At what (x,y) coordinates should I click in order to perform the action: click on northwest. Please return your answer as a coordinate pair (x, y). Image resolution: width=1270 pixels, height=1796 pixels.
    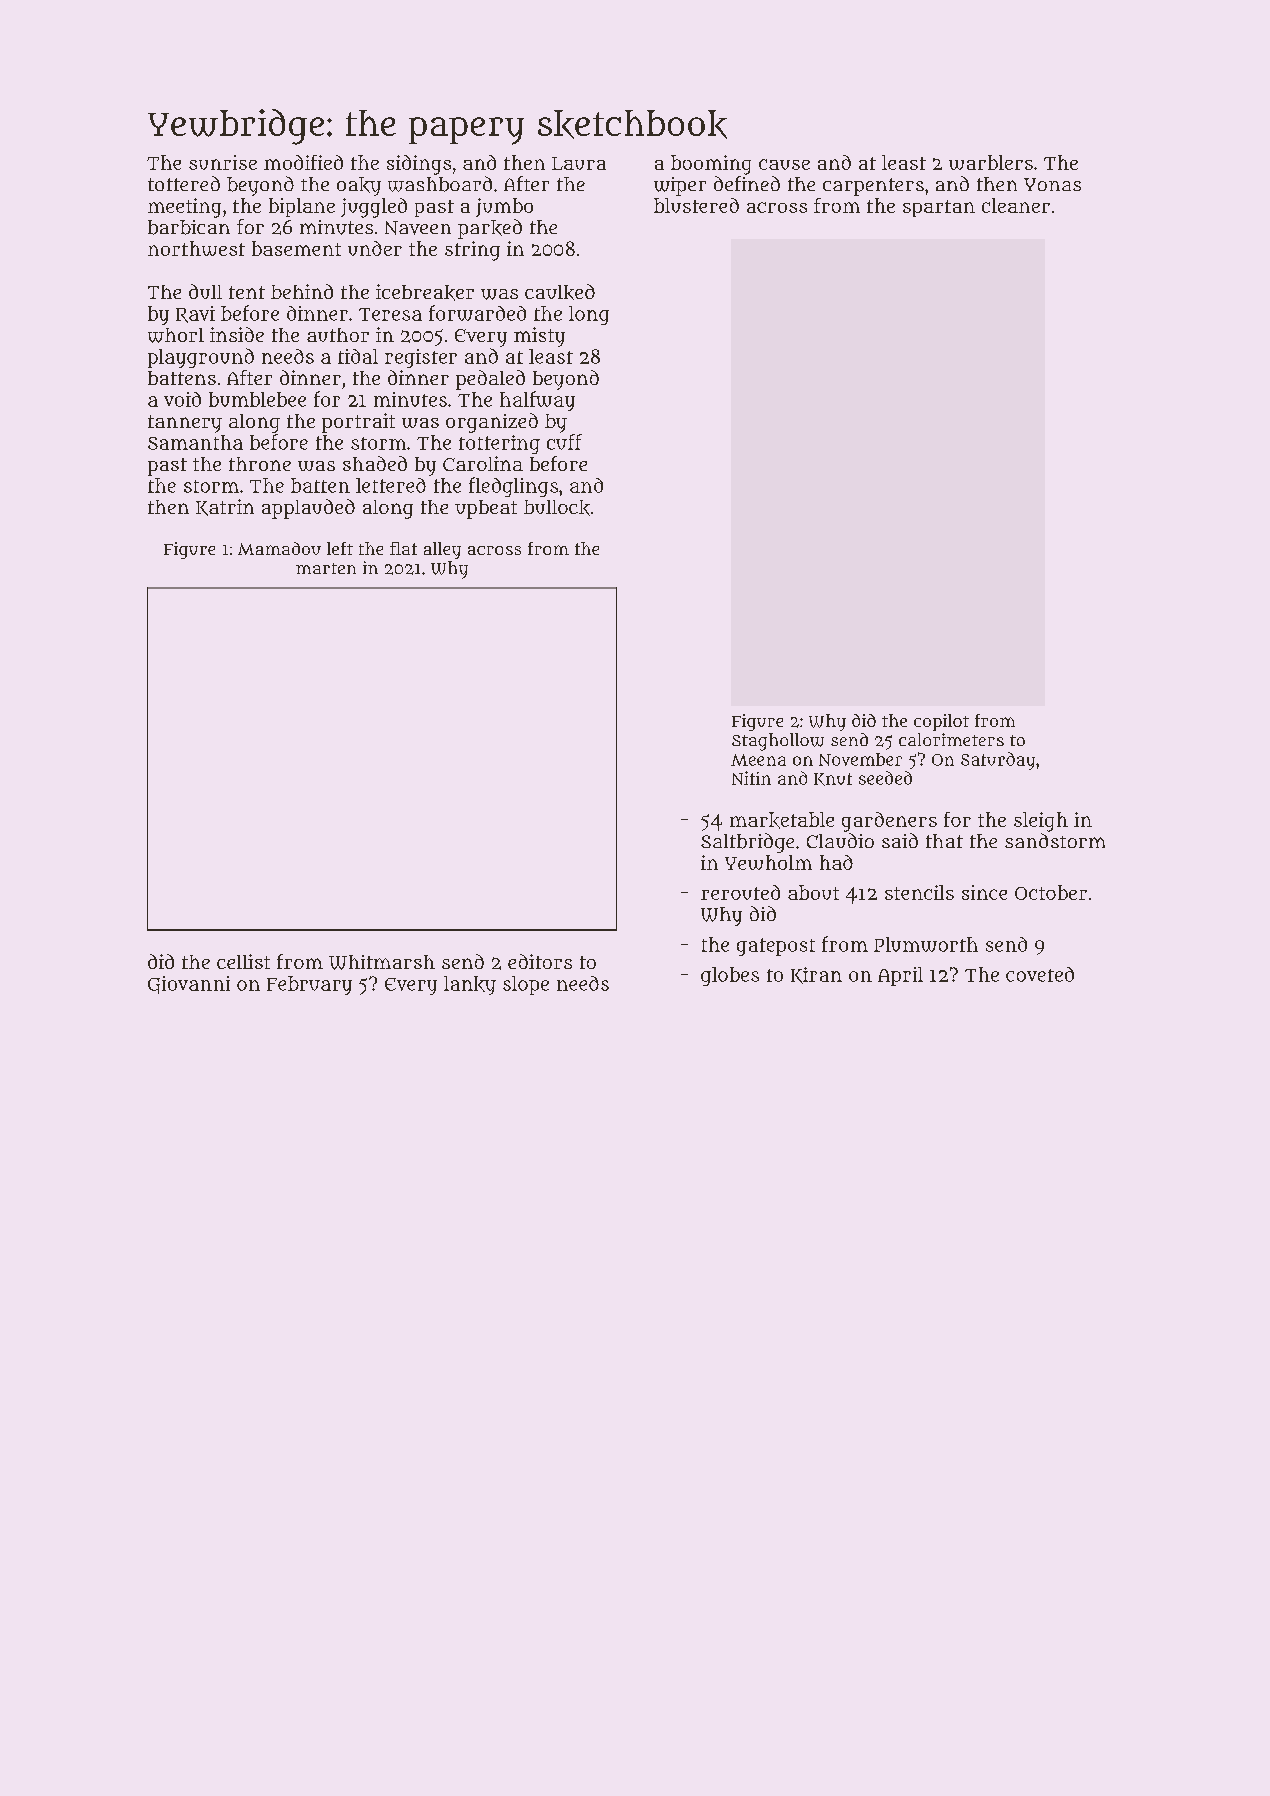
    Looking at the image, I should click on (196, 248).
